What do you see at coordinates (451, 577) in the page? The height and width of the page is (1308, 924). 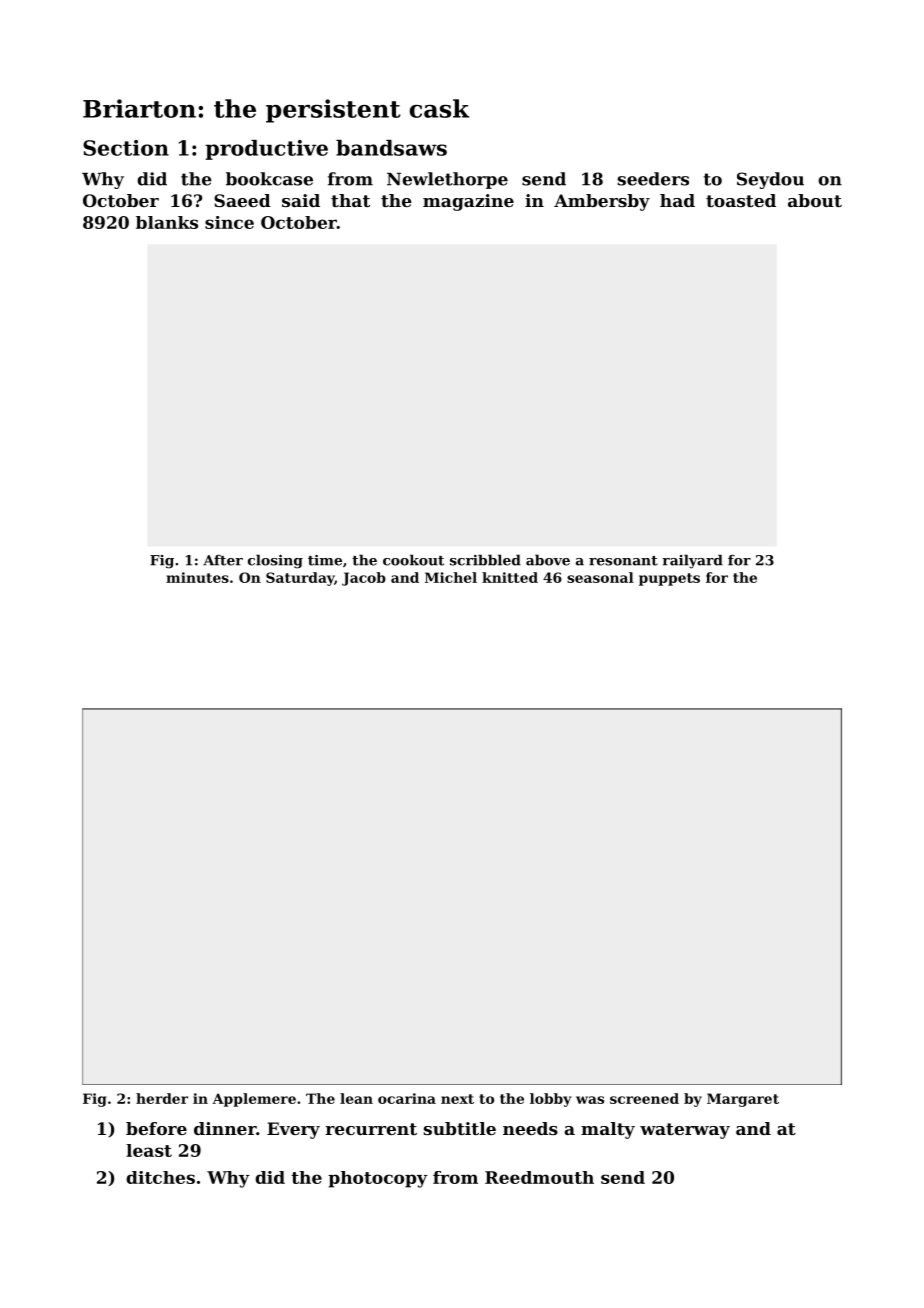 I see `Michel` at bounding box center [451, 577].
